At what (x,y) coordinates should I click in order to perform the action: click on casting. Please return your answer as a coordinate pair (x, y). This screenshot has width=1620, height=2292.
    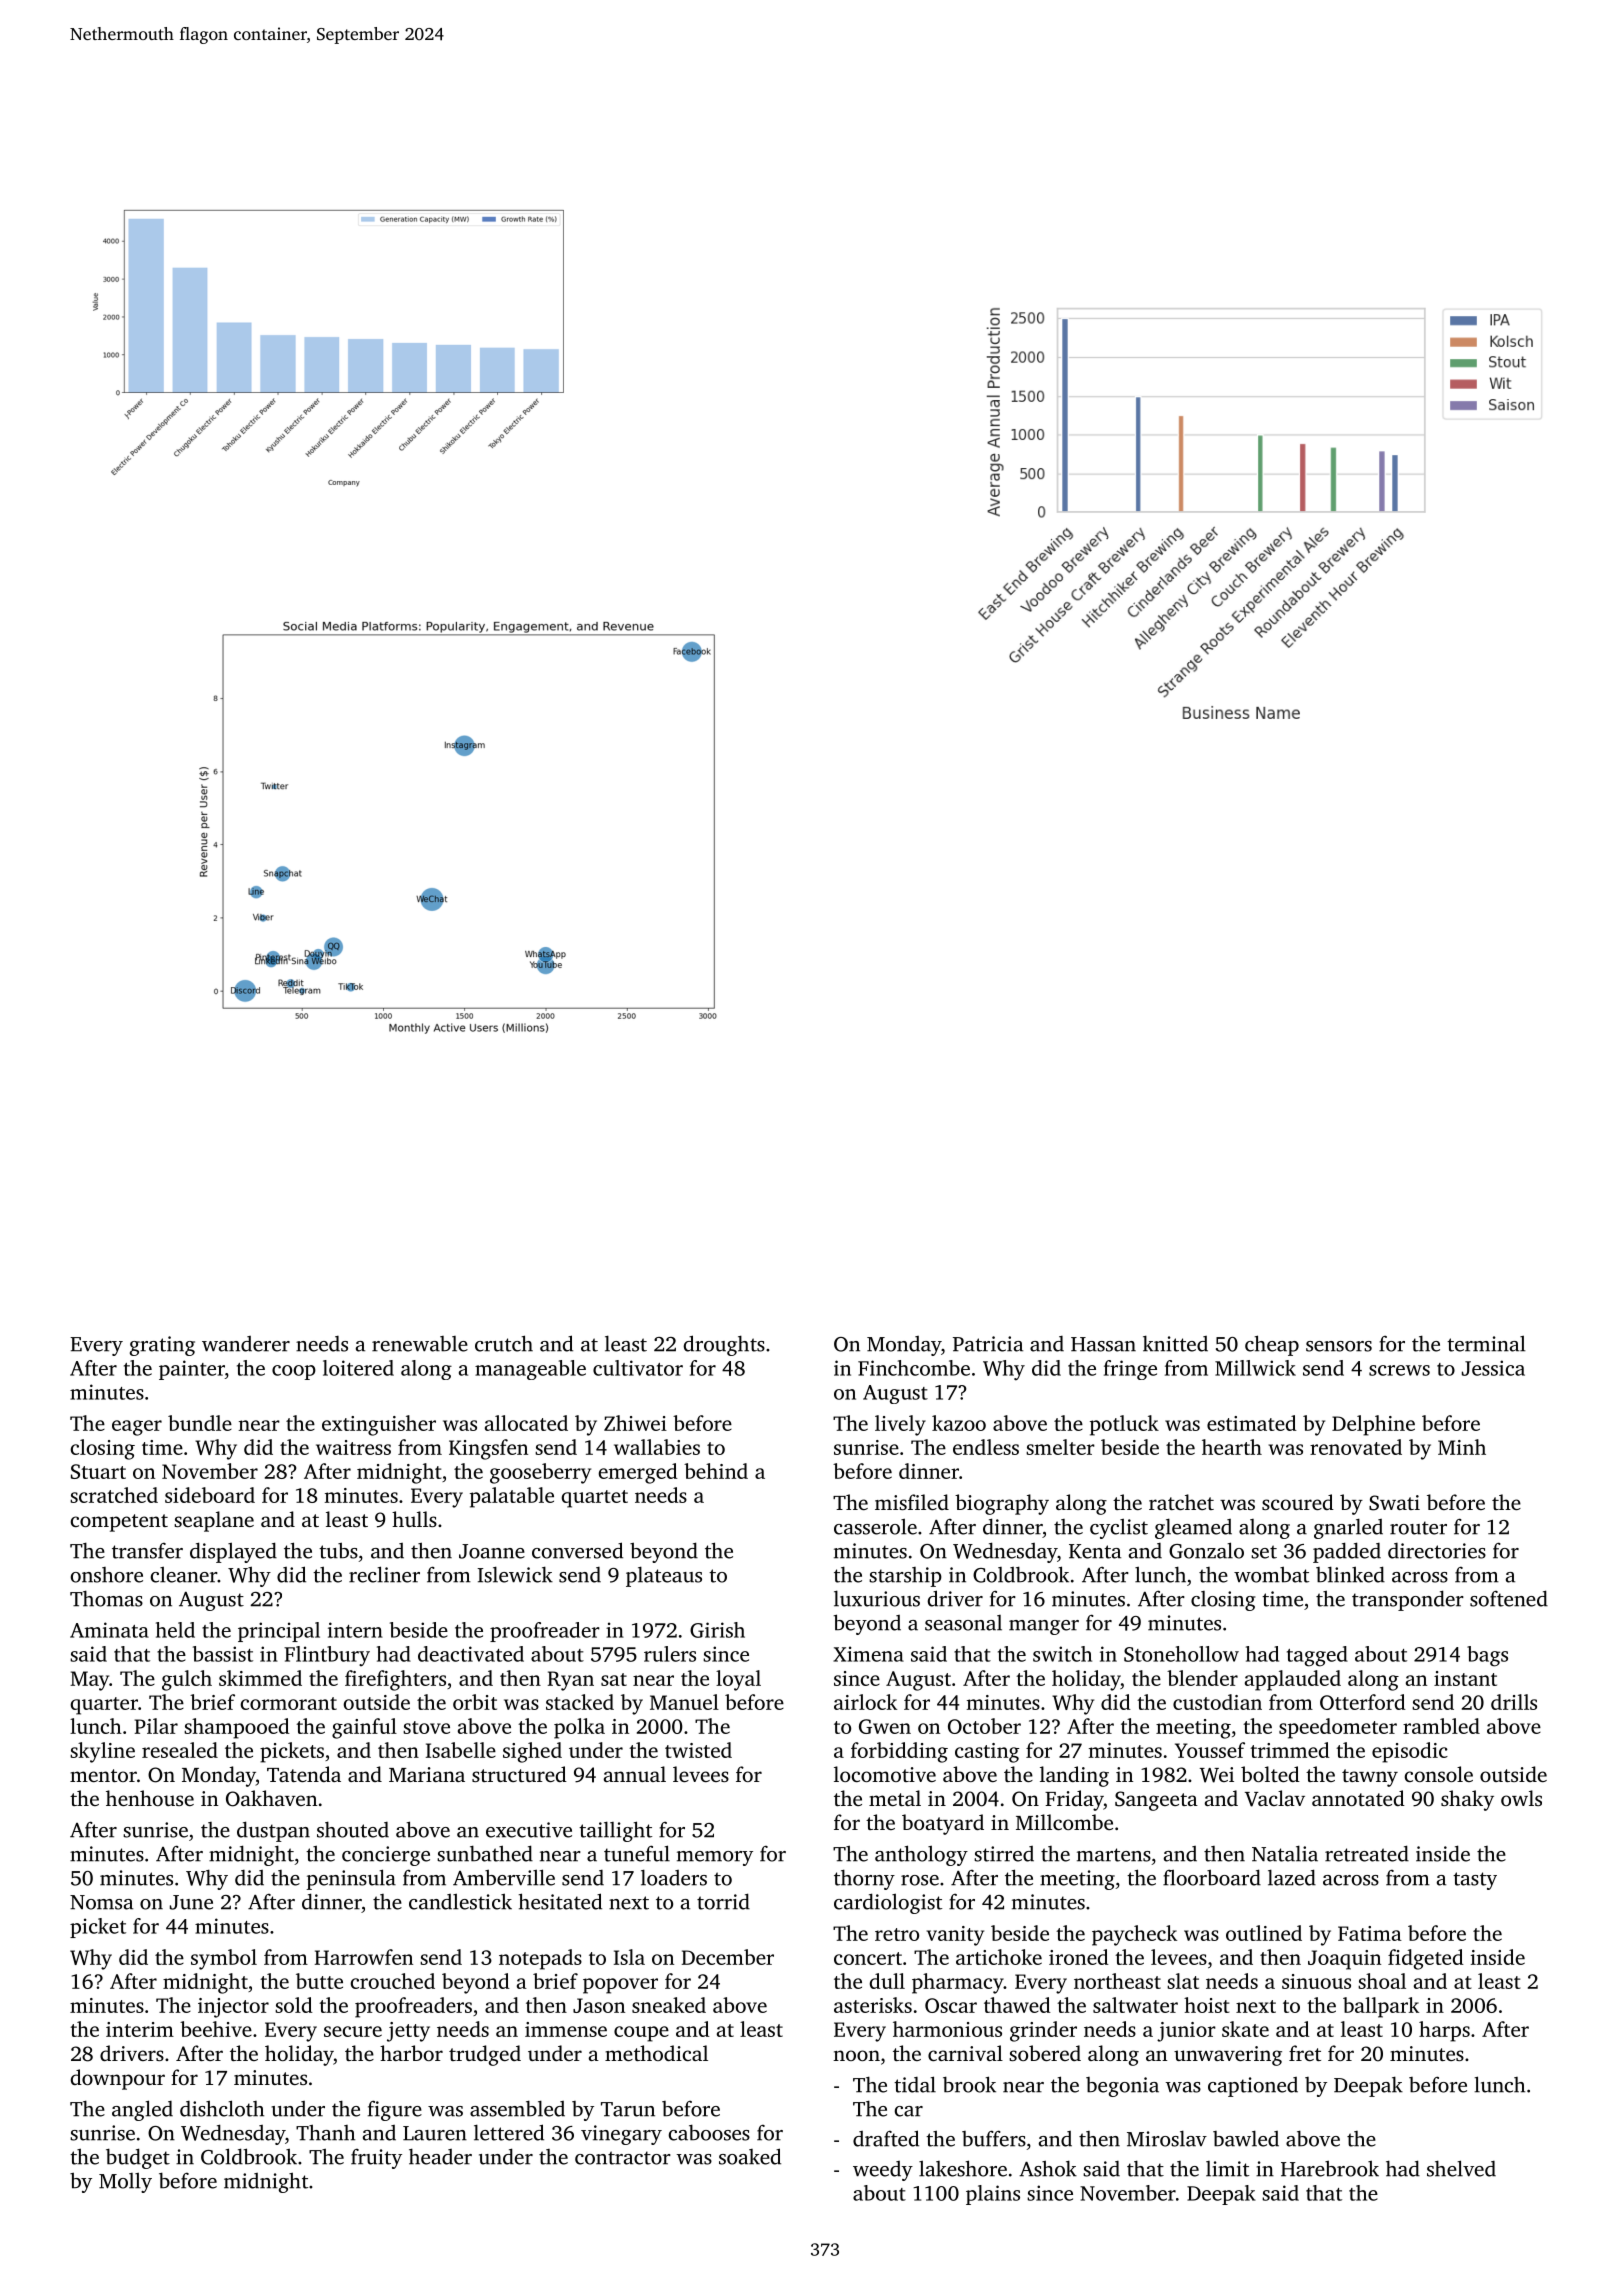
    Looking at the image, I should click on (987, 1753).
